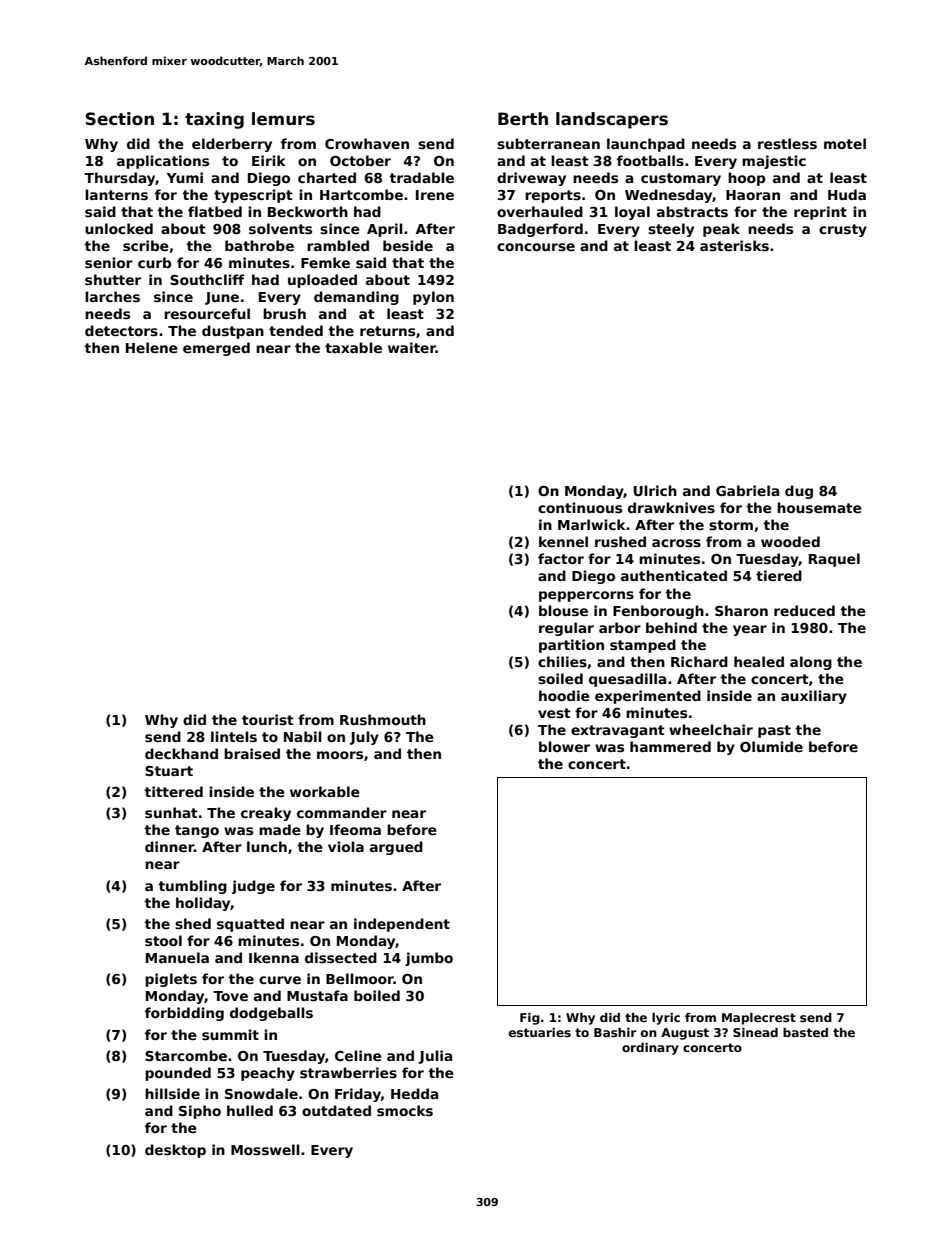 Image resolution: width=952 pixels, height=1233 pixels. I want to click on Hedda, so click(414, 1093).
